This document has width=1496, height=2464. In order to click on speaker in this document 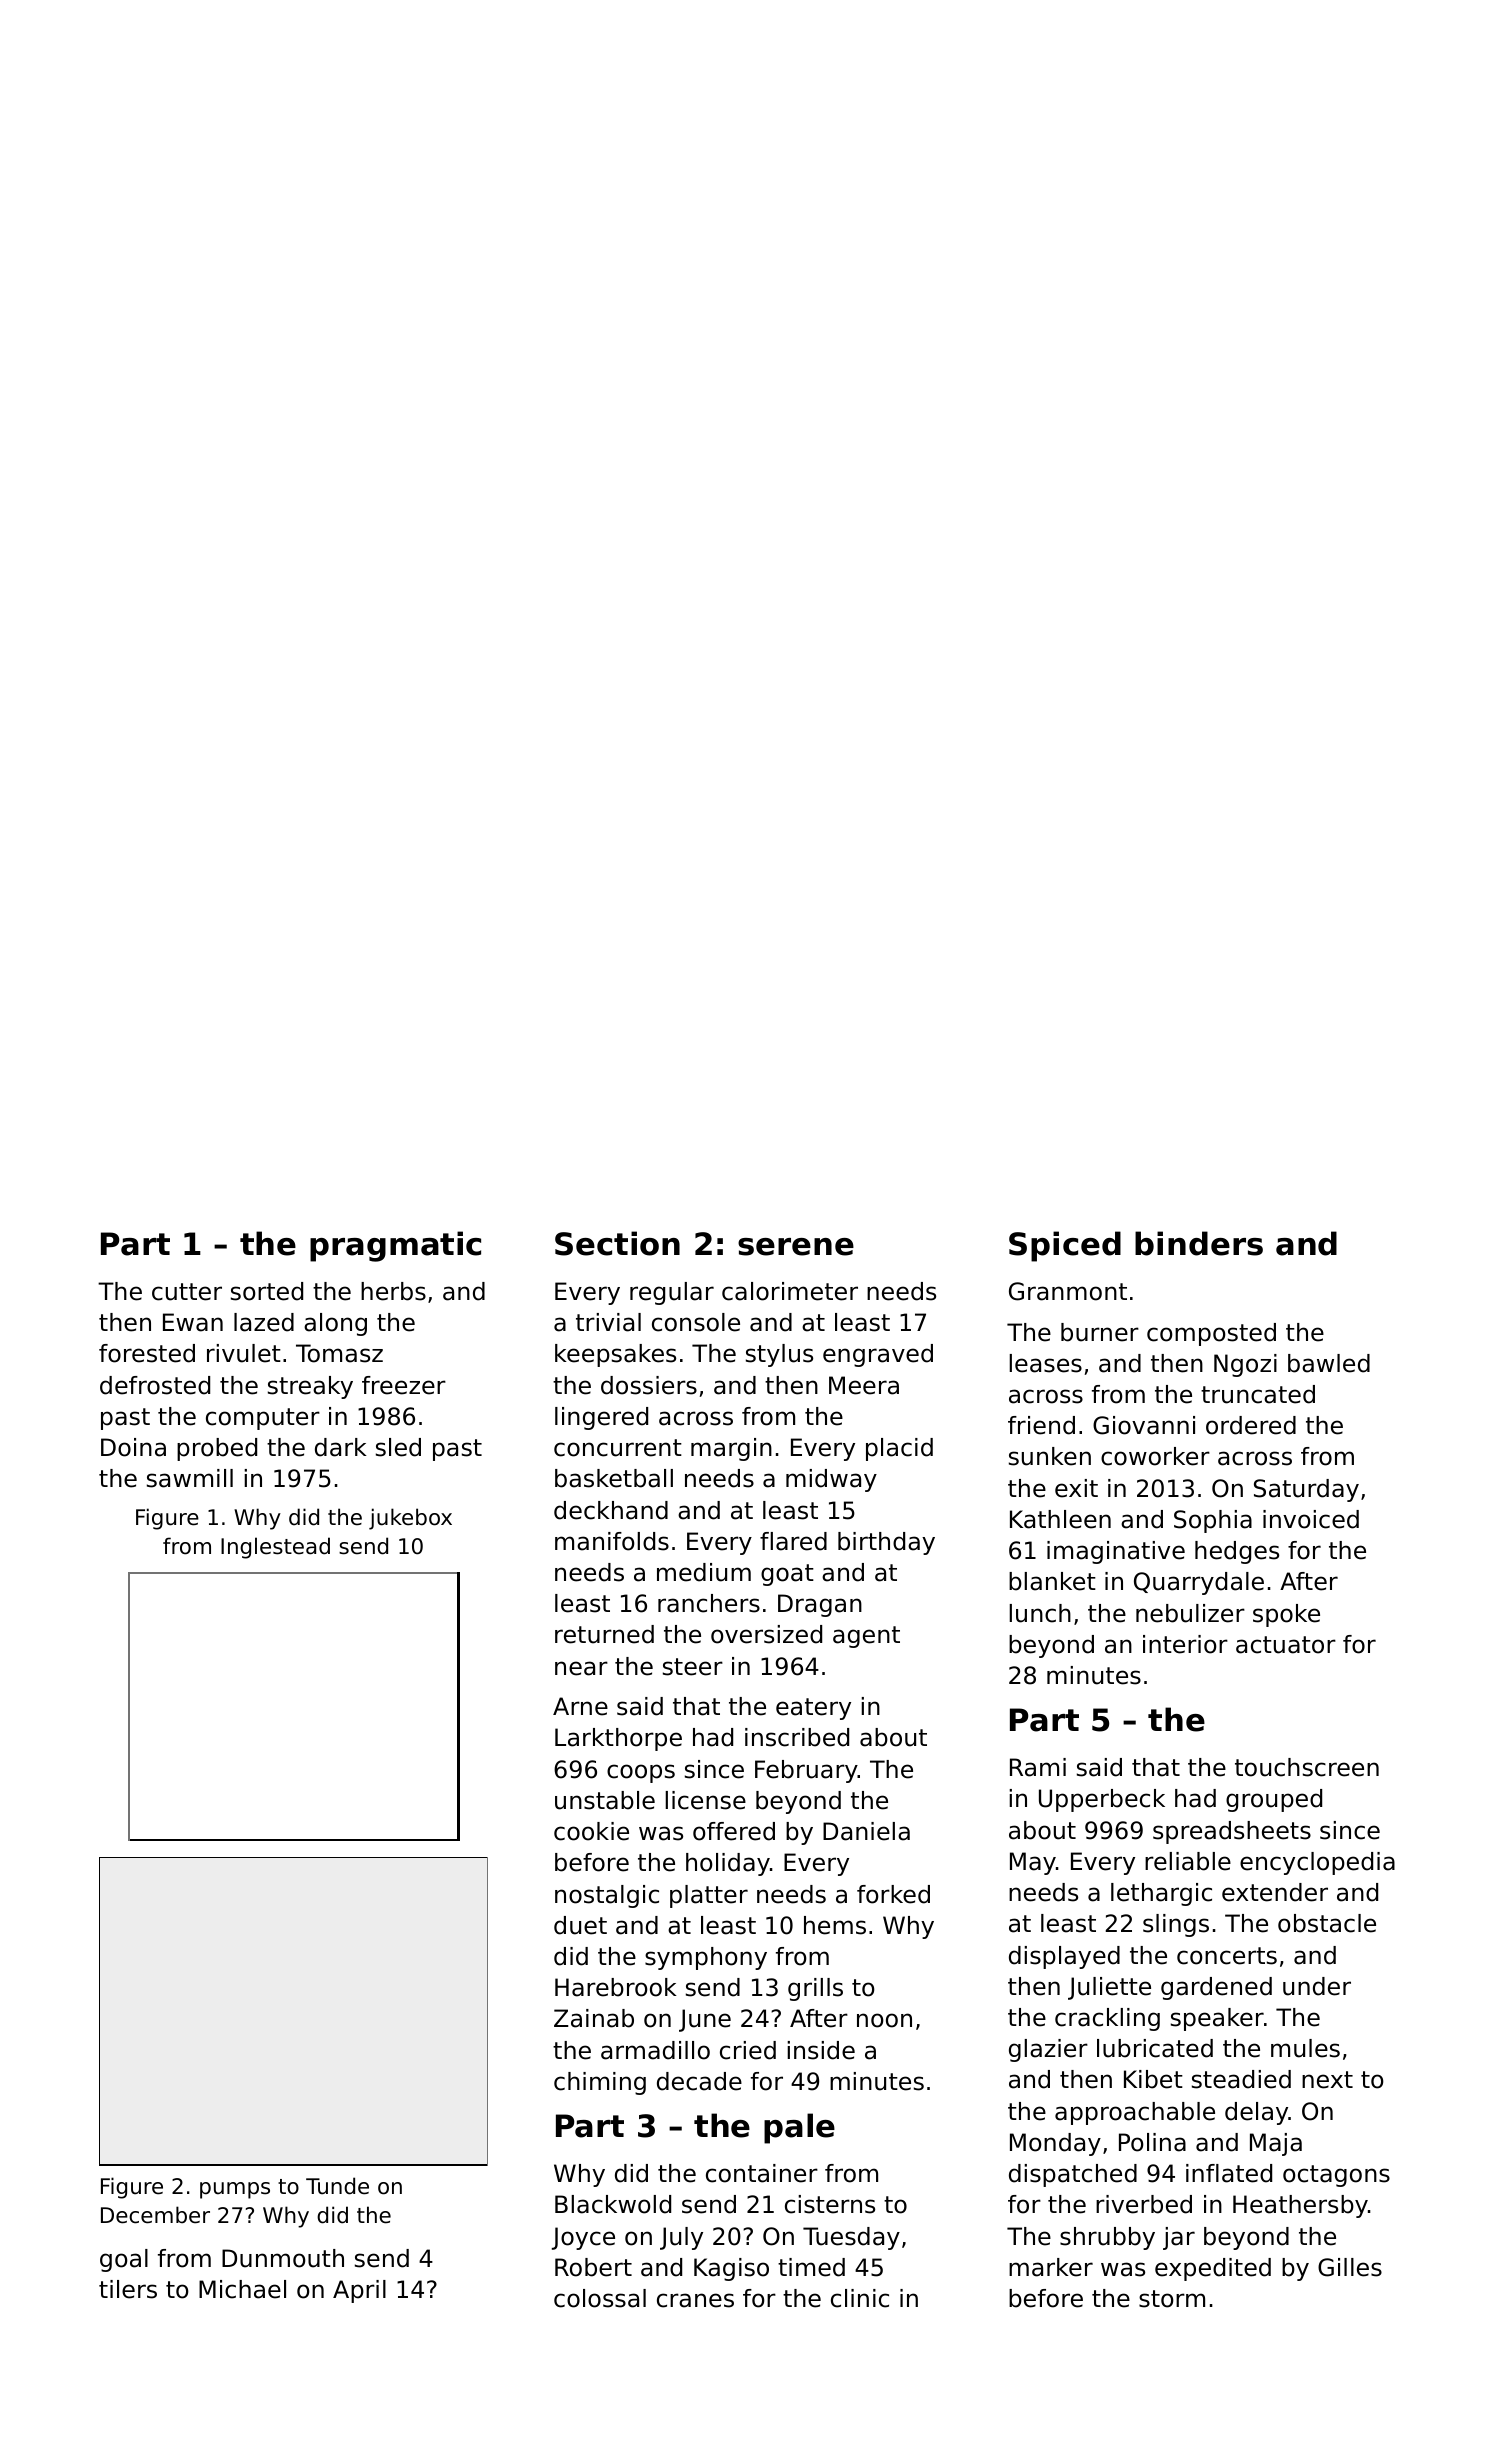, I will do `click(1217, 2019)`.
